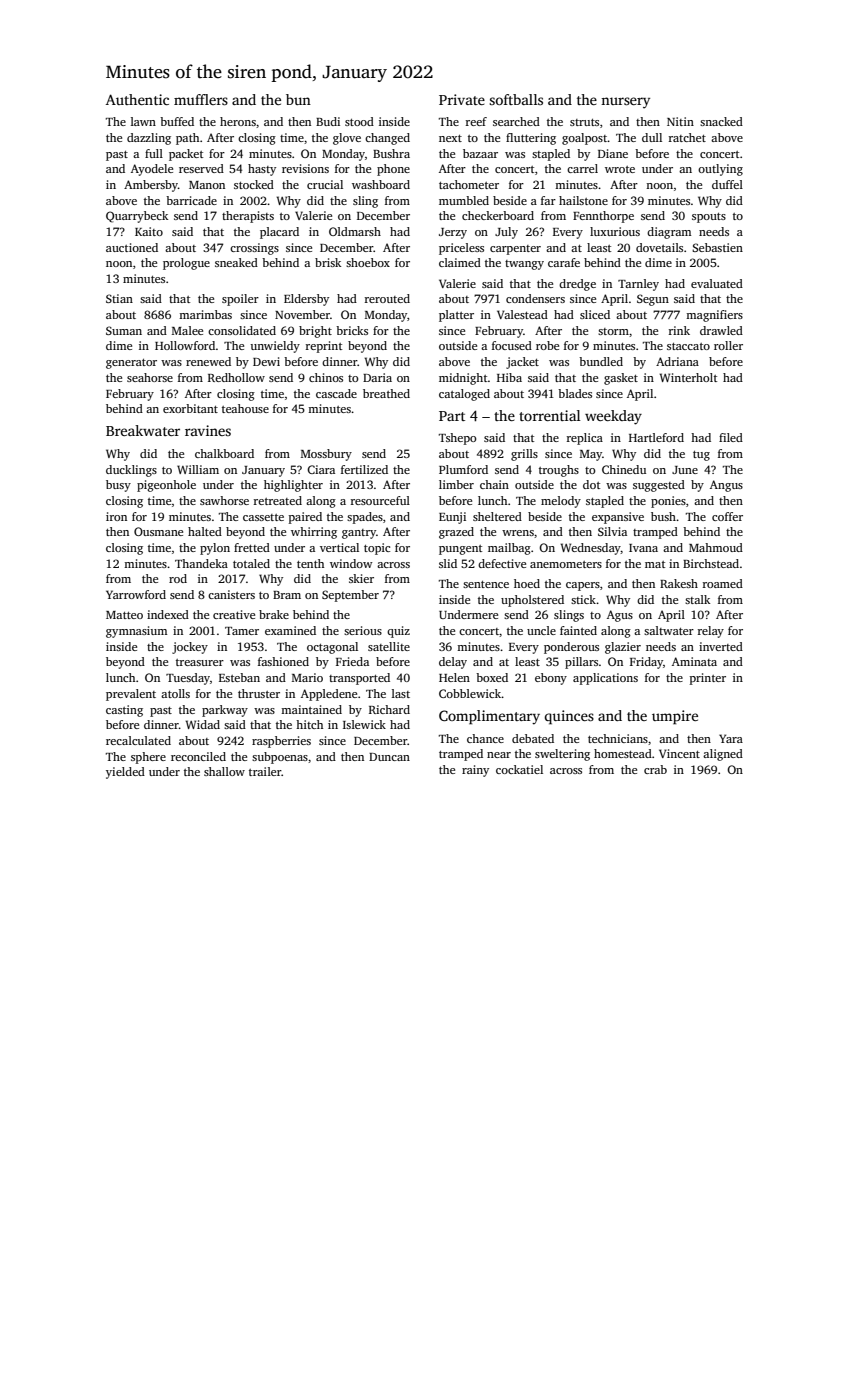  What do you see at coordinates (655, 769) in the page?
I see `crab` at bounding box center [655, 769].
